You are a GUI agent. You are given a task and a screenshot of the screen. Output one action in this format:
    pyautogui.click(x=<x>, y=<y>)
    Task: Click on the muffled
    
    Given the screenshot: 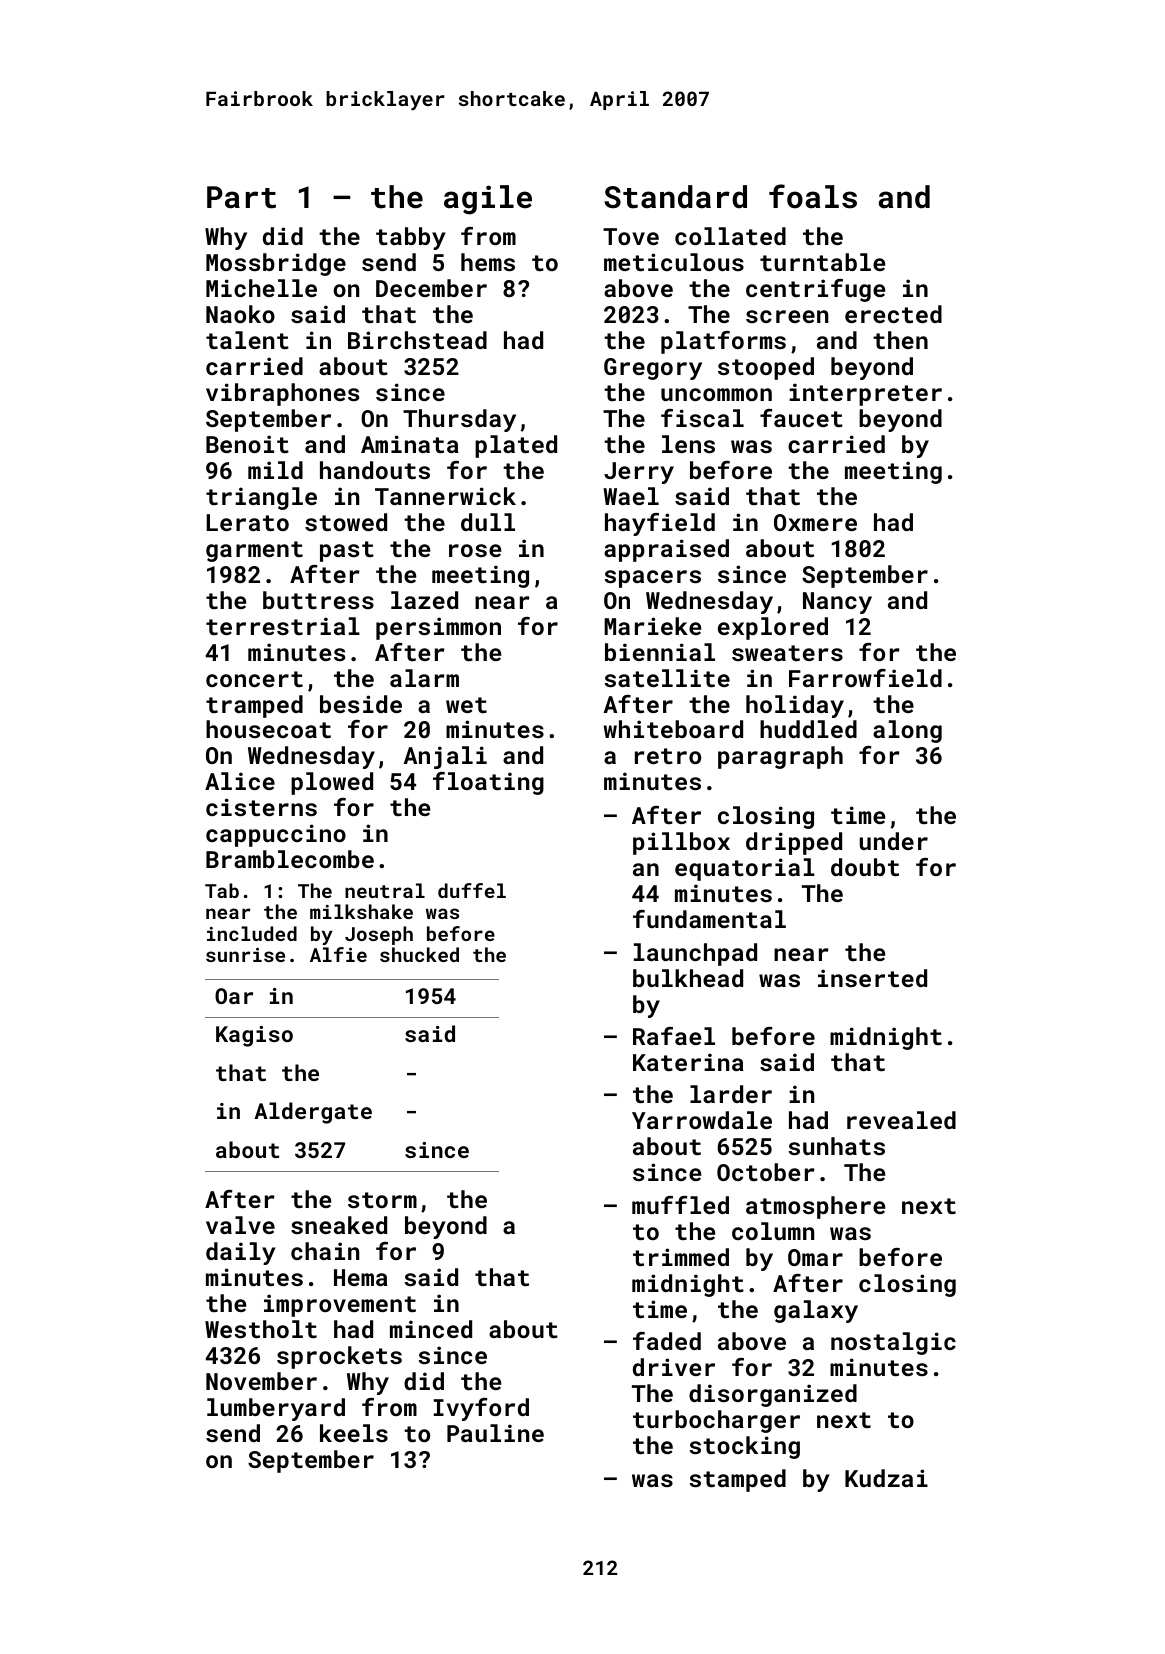 What is the action you would take?
    pyautogui.click(x=680, y=1205)
